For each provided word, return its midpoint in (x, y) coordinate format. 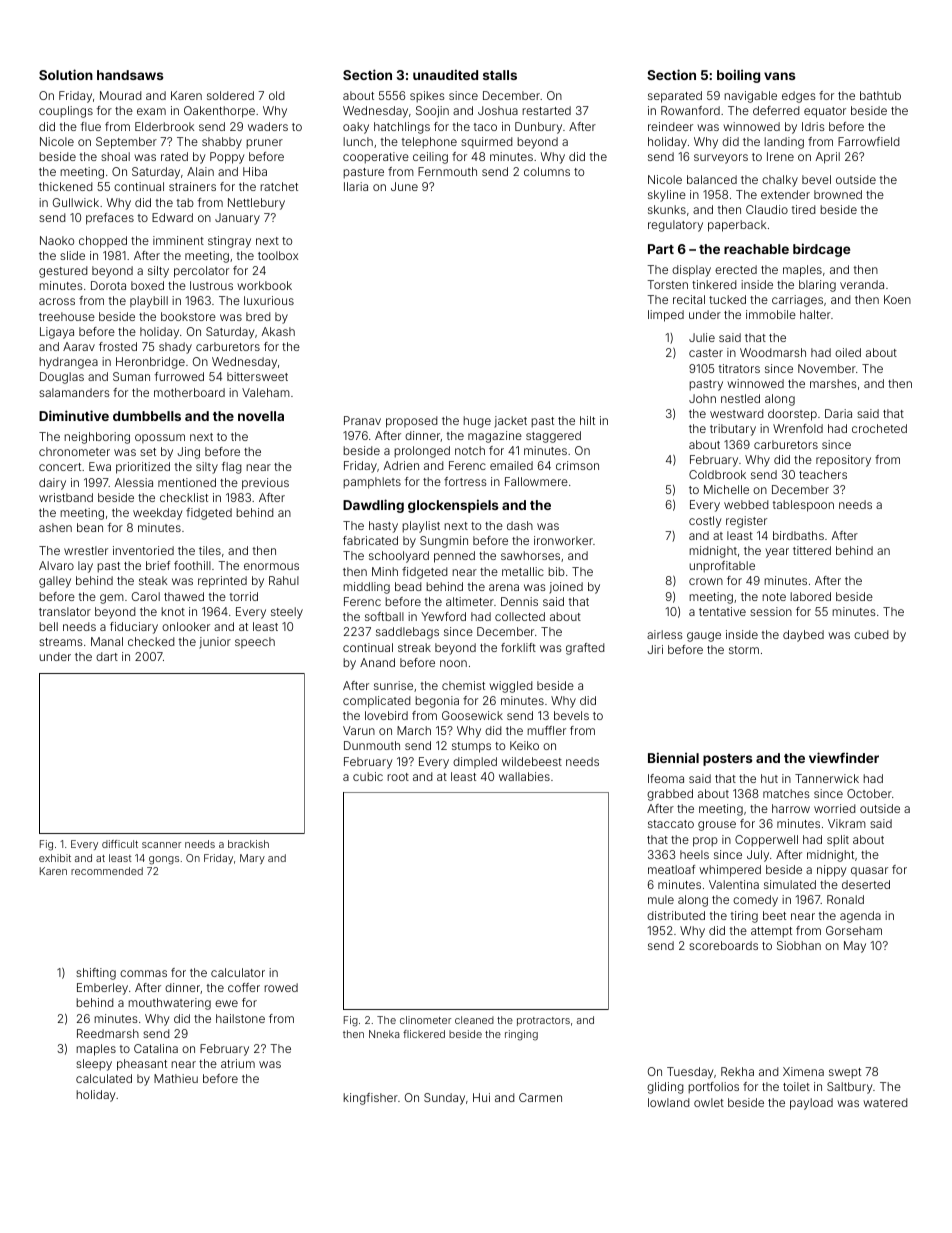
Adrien (401, 465)
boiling (738, 76)
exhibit (55, 858)
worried (835, 808)
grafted (585, 649)
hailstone (240, 1018)
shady (175, 348)
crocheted (879, 428)
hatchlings (402, 128)
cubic (368, 776)
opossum (160, 438)
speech (255, 642)
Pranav (362, 420)
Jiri (655, 649)
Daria (838, 413)
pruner (264, 144)
